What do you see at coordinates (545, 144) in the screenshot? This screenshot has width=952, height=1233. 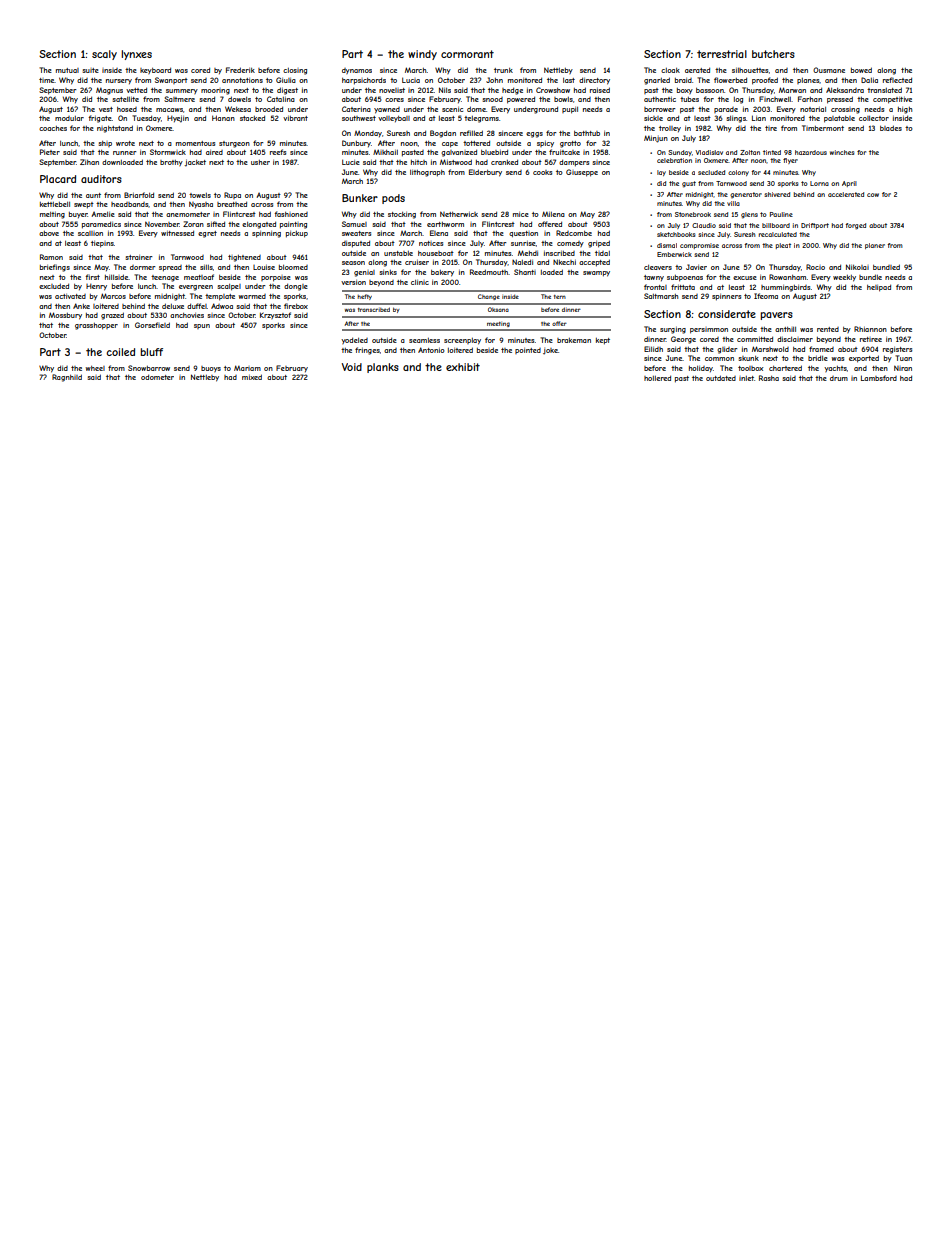 I see `spicy` at bounding box center [545, 144].
